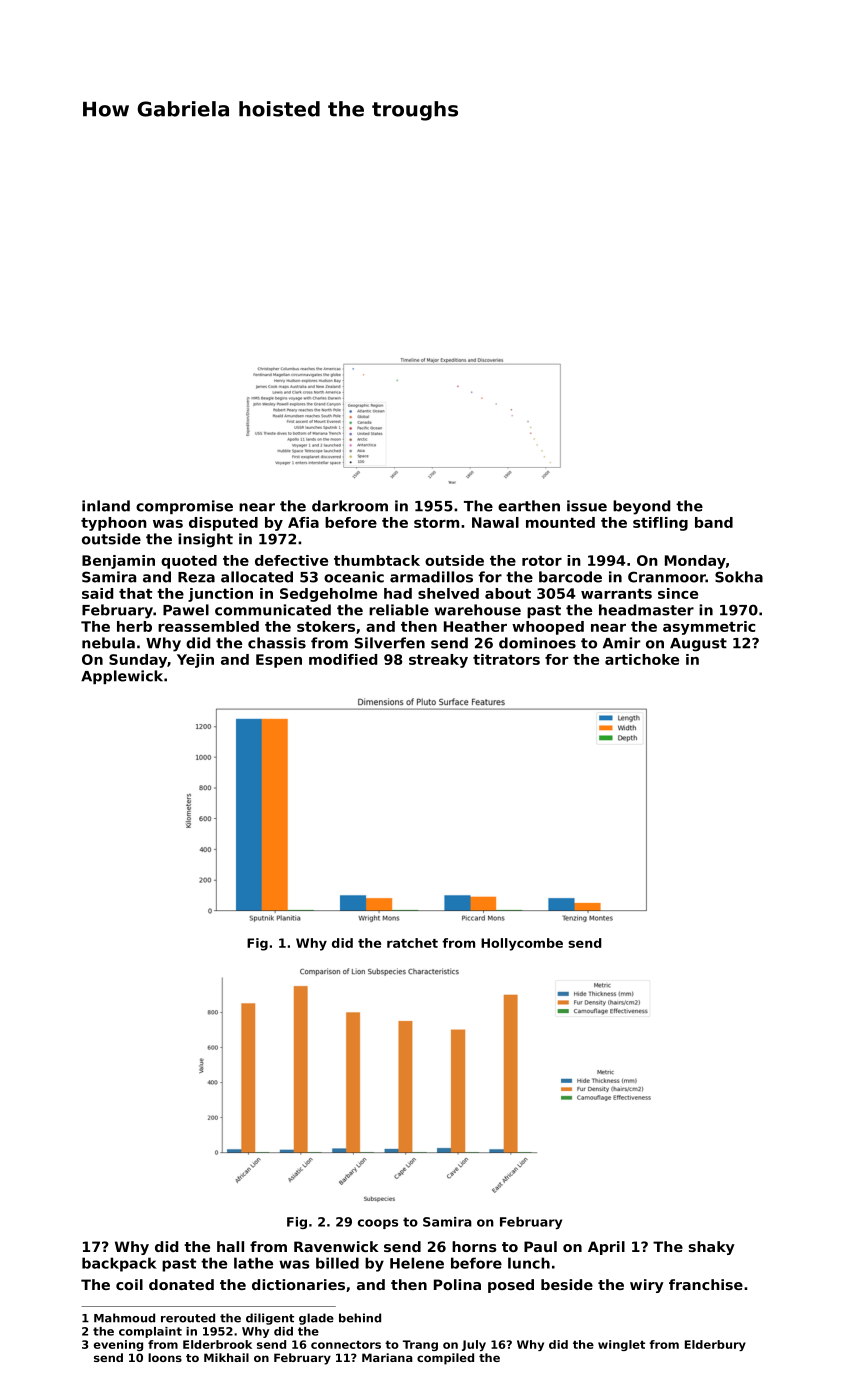 This document has height=1400, width=849. Describe the element at coordinates (445, 1359) in the document. I see `compiled` at that location.
